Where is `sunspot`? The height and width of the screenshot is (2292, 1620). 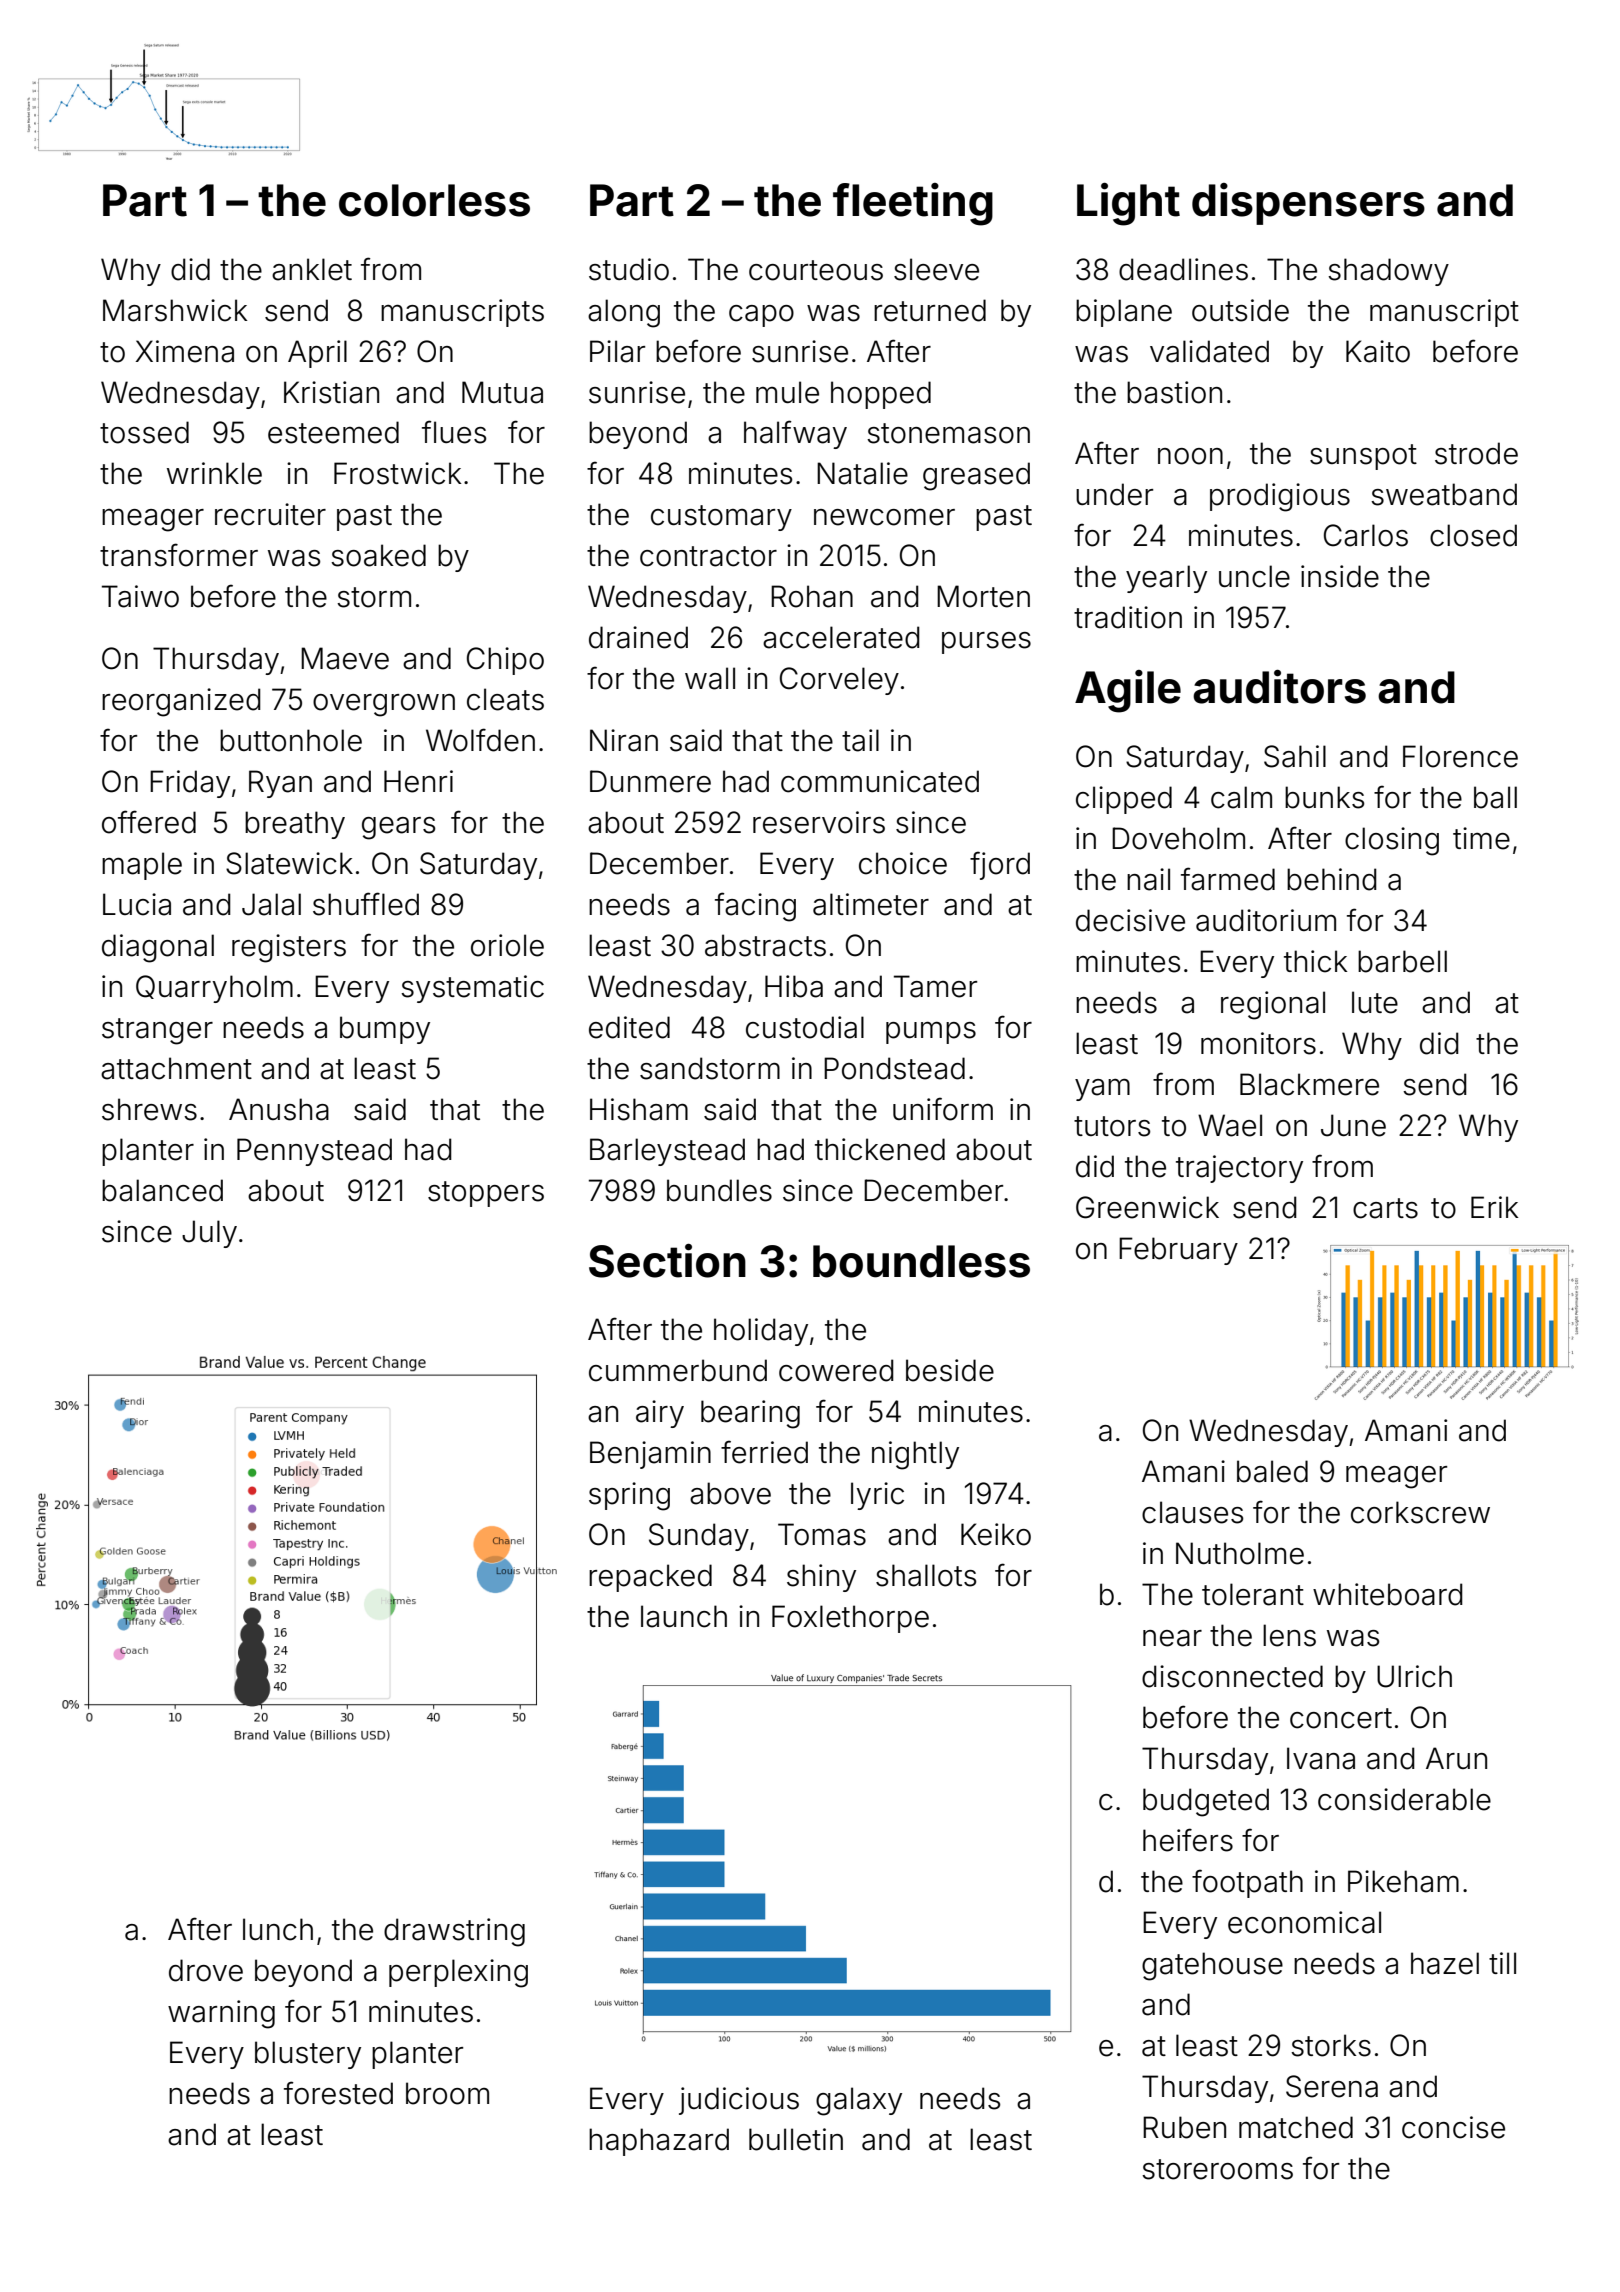
sunspot is located at coordinates (1363, 457).
